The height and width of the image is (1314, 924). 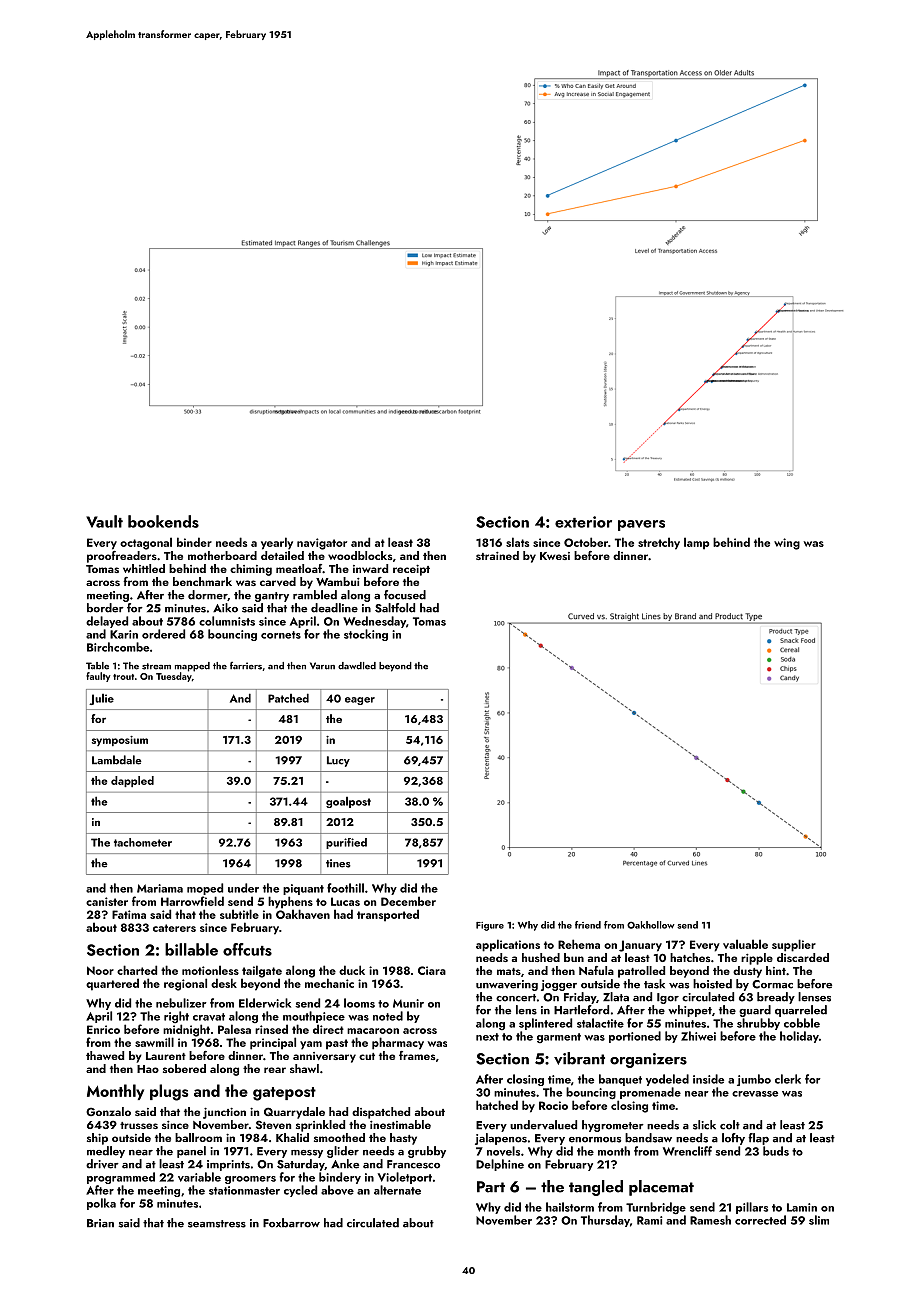 What do you see at coordinates (366, 635) in the image?
I see `stocking` at bounding box center [366, 635].
